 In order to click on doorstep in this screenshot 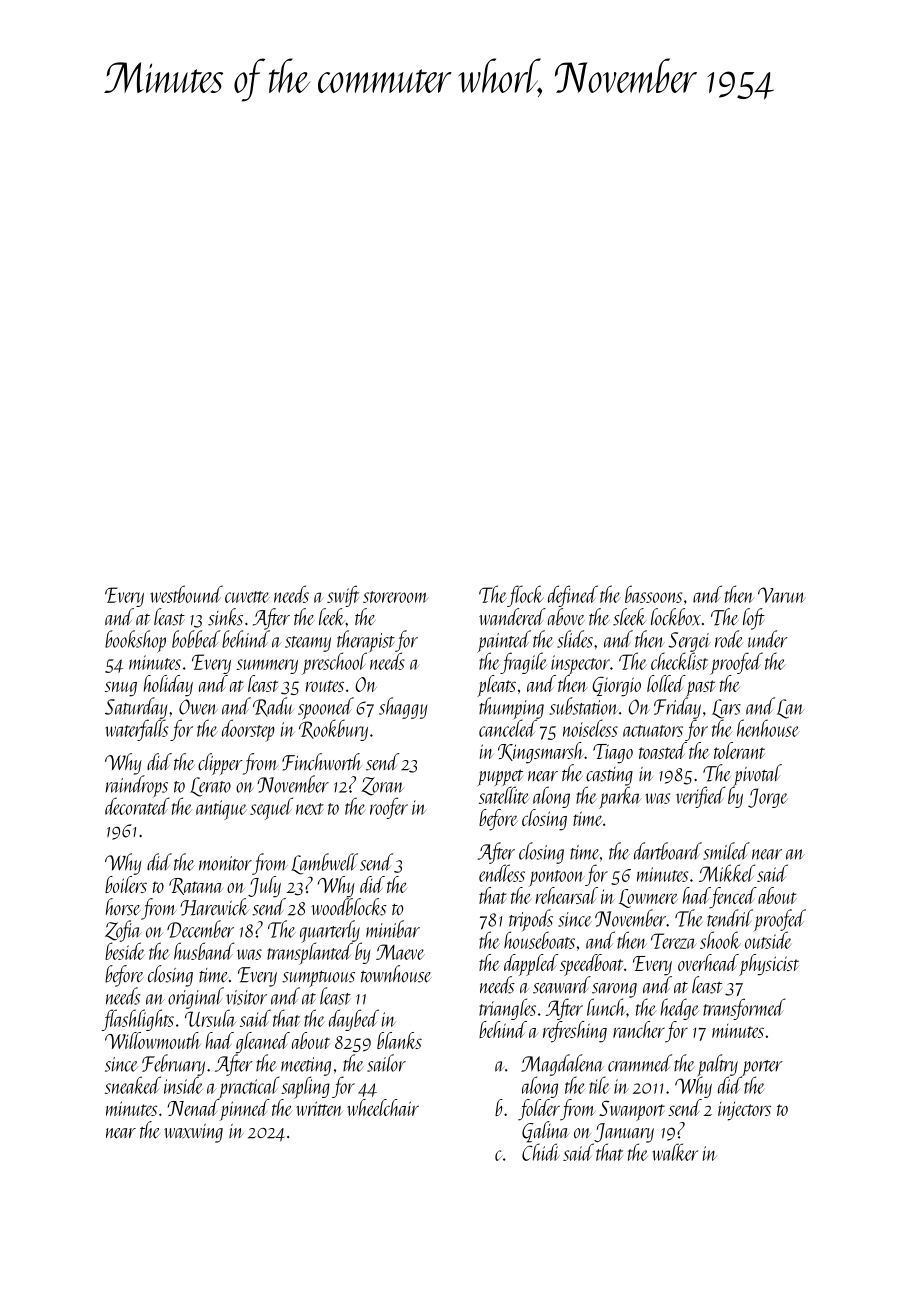, I will do `click(248, 730)`.
